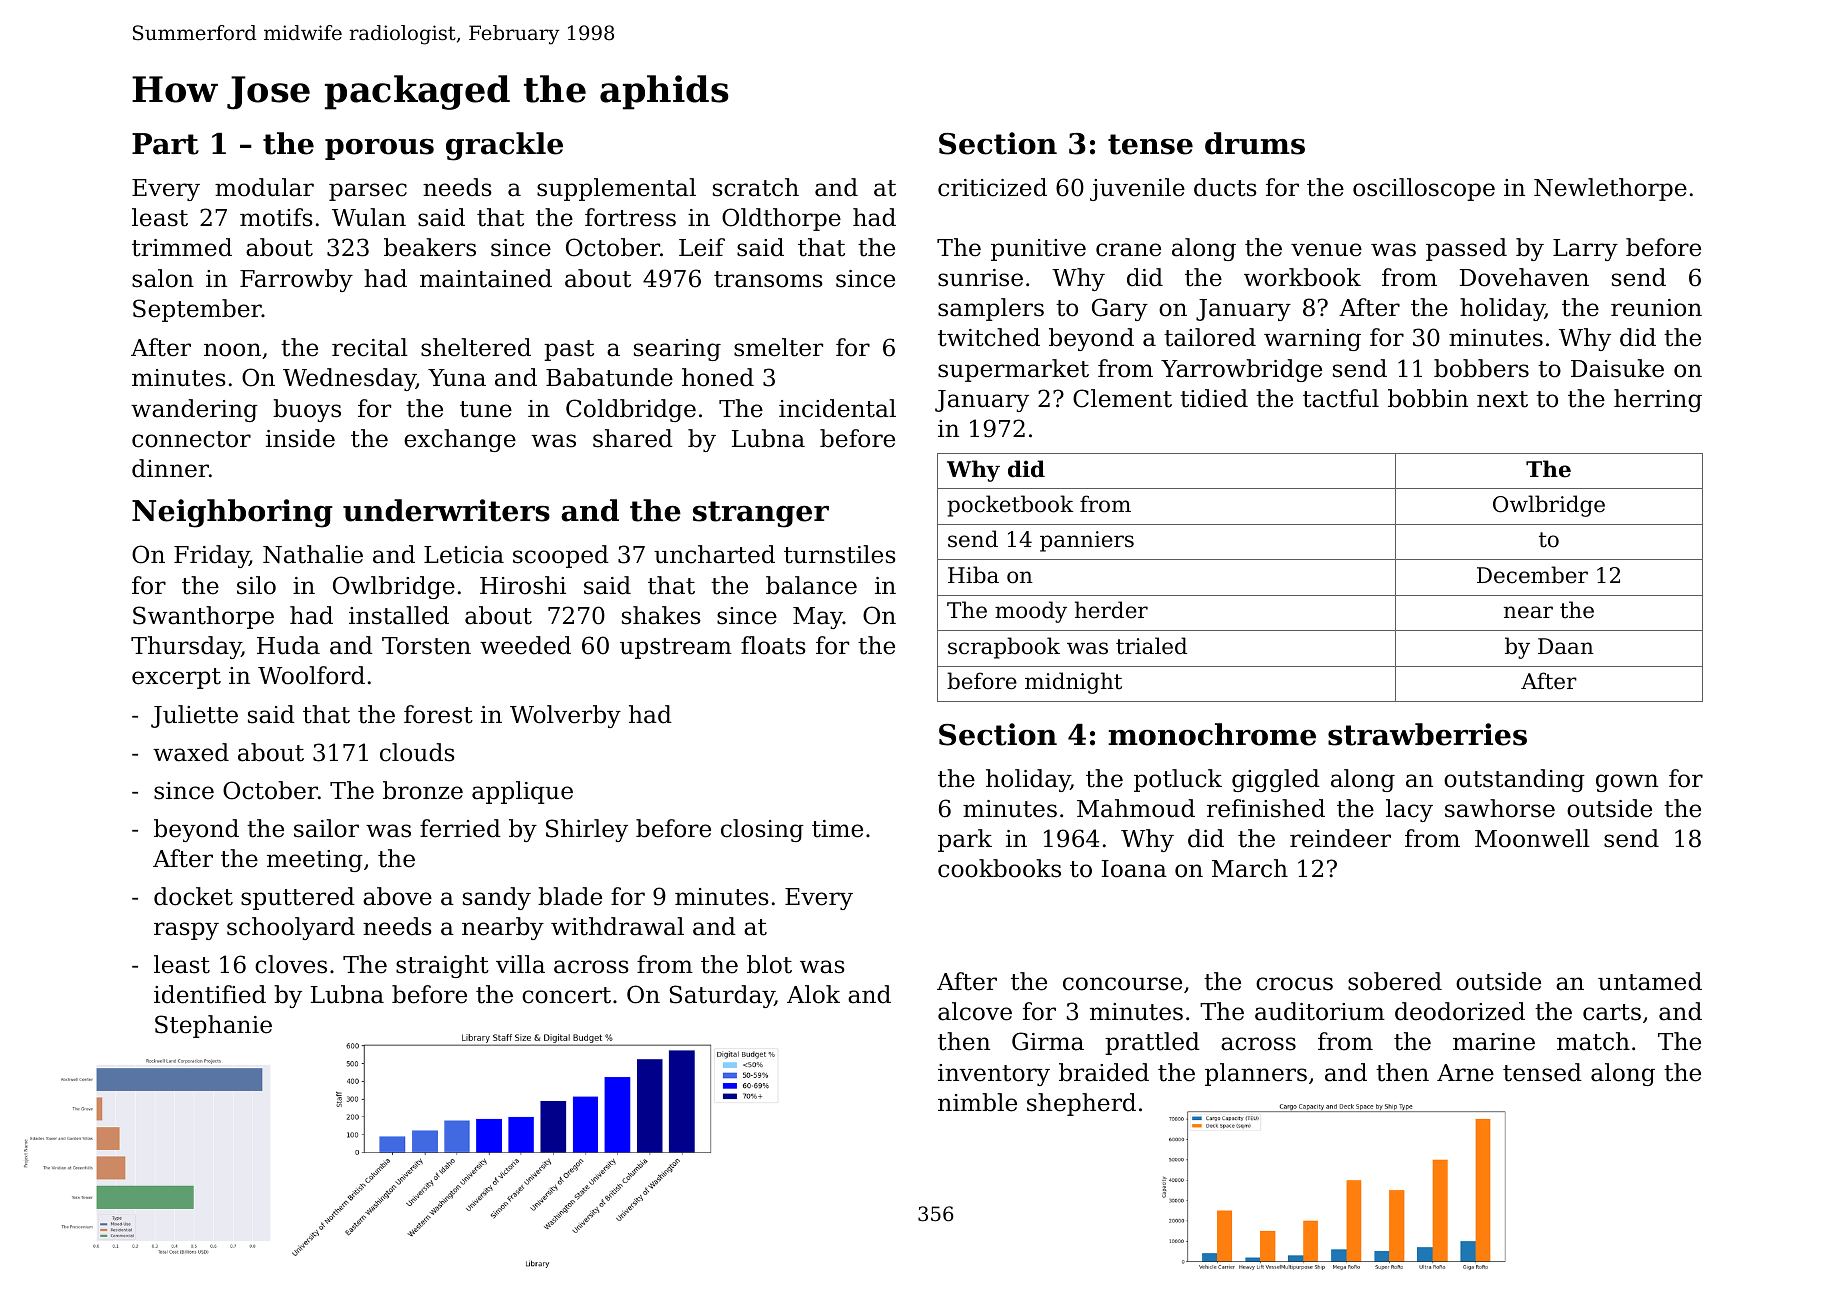 This document has height=1297, width=1834. I want to click on shepherd, so click(1081, 1104).
